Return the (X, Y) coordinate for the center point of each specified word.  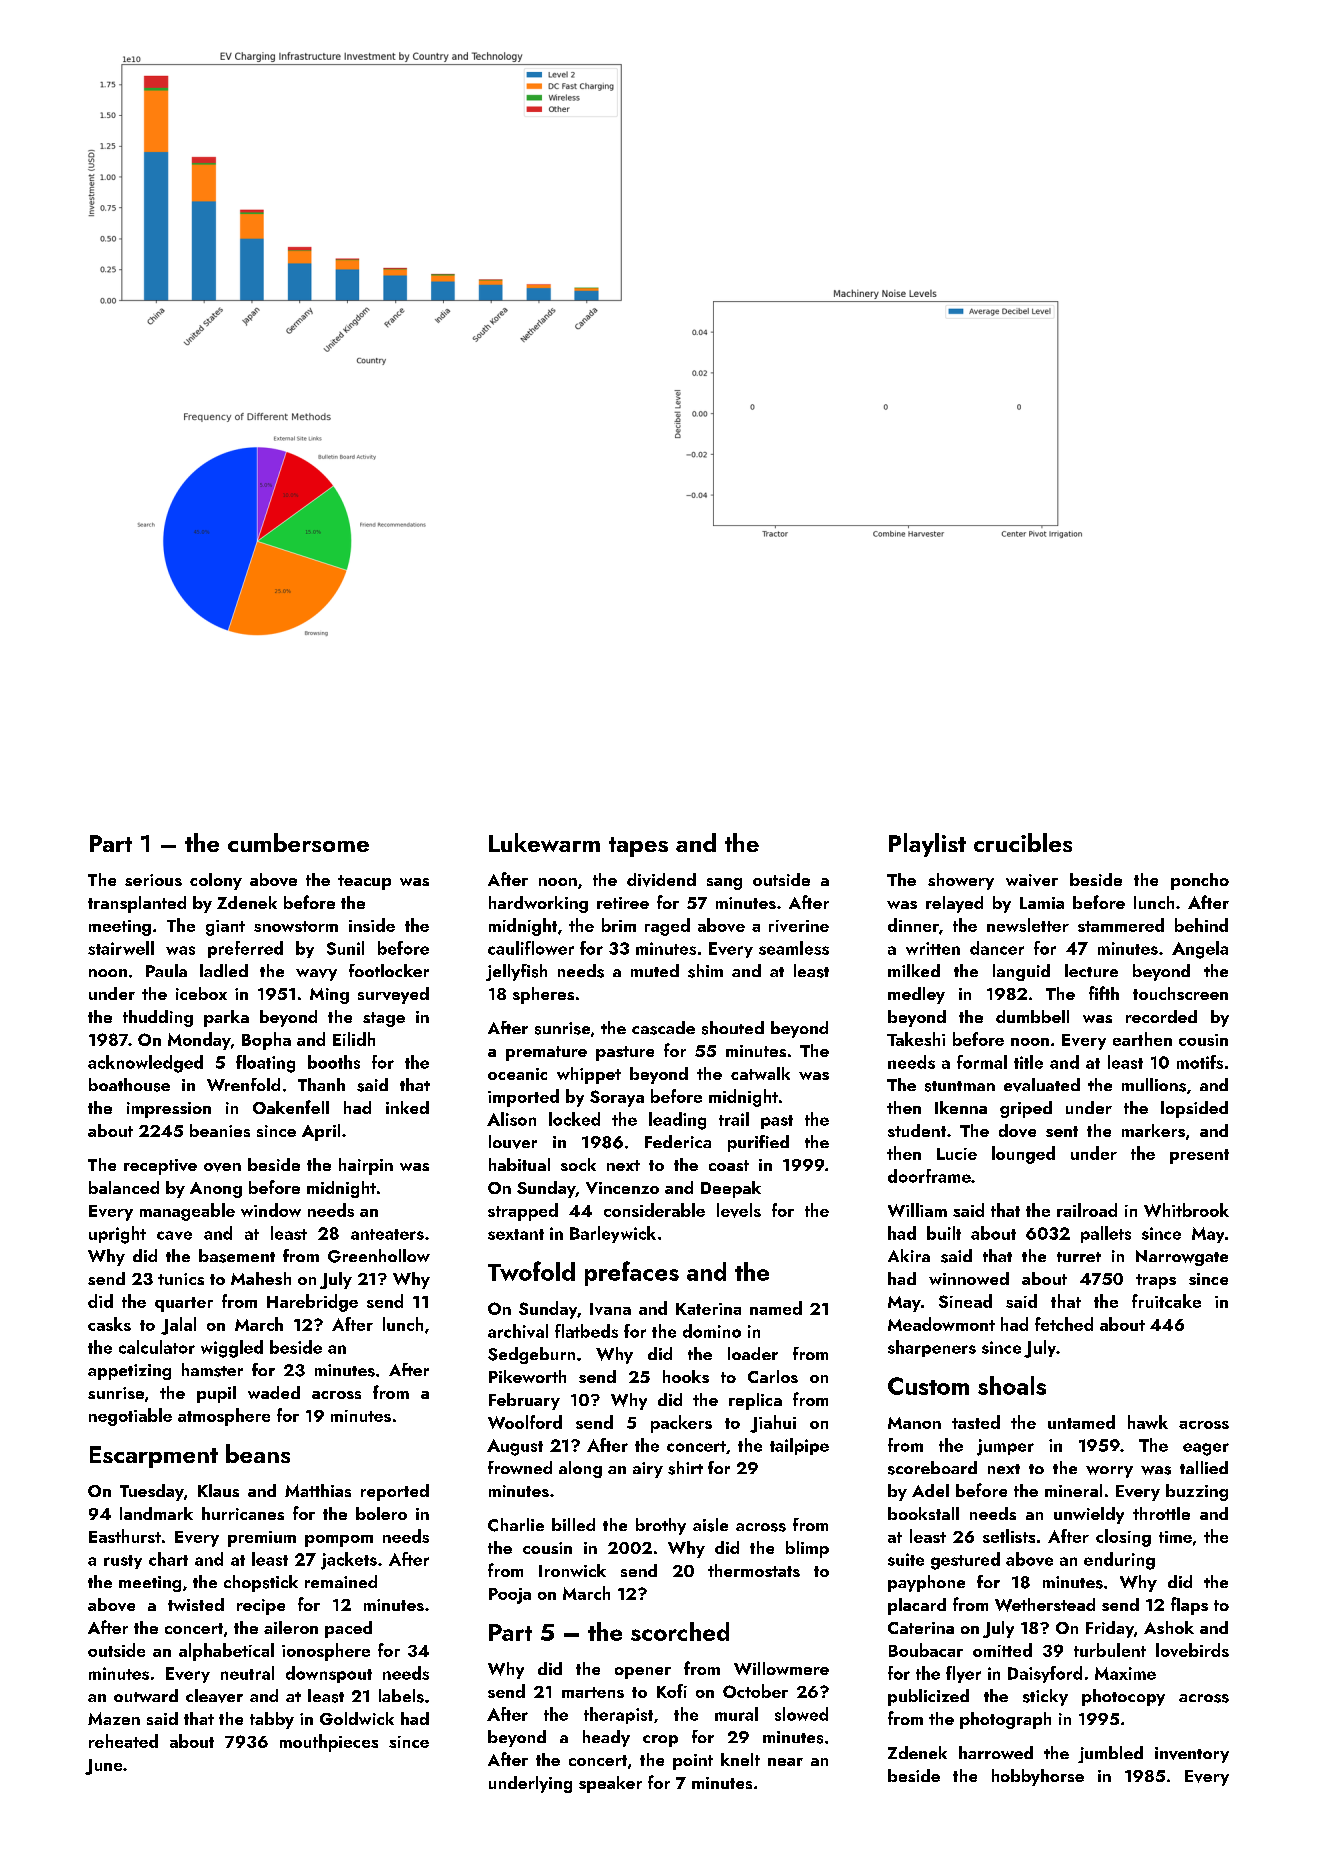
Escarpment (154, 1457)
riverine (799, 926)
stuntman (960, 1086)
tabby (272, 1720)
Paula (166, 970)
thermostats (754, 1570)
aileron (291, 1627)
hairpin (366, 1166)
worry (1109, 1472)
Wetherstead (1045, 1605)
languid (1021, 972)
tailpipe (799, 1446)
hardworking (538, 904)
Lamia (1042, 903)
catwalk (760, 1073)
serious (153, 880)
